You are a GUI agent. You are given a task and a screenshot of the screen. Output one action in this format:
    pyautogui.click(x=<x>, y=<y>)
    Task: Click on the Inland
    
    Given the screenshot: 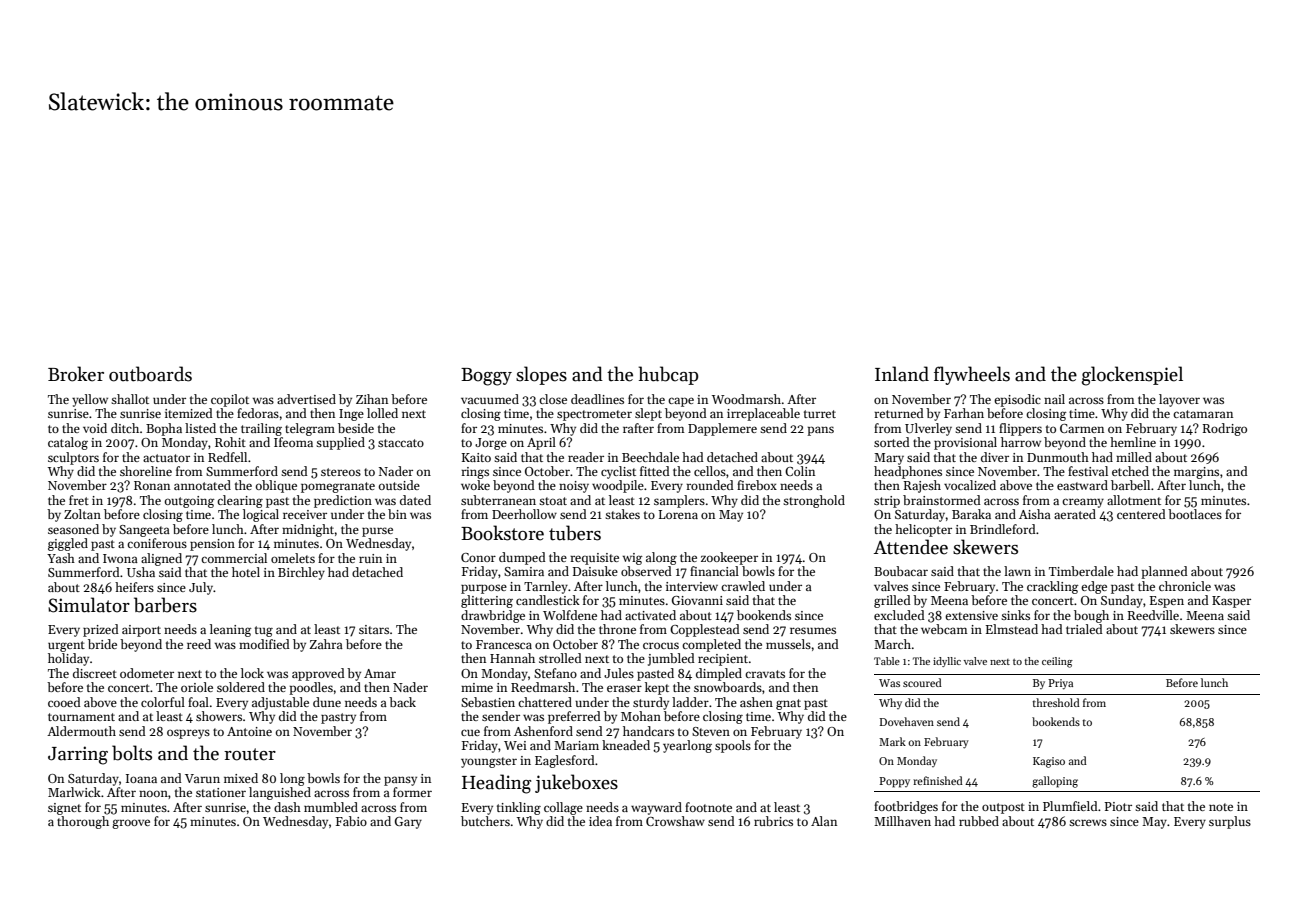 What is the action you would take?
    pyautogui.click(x=902, y=374)
